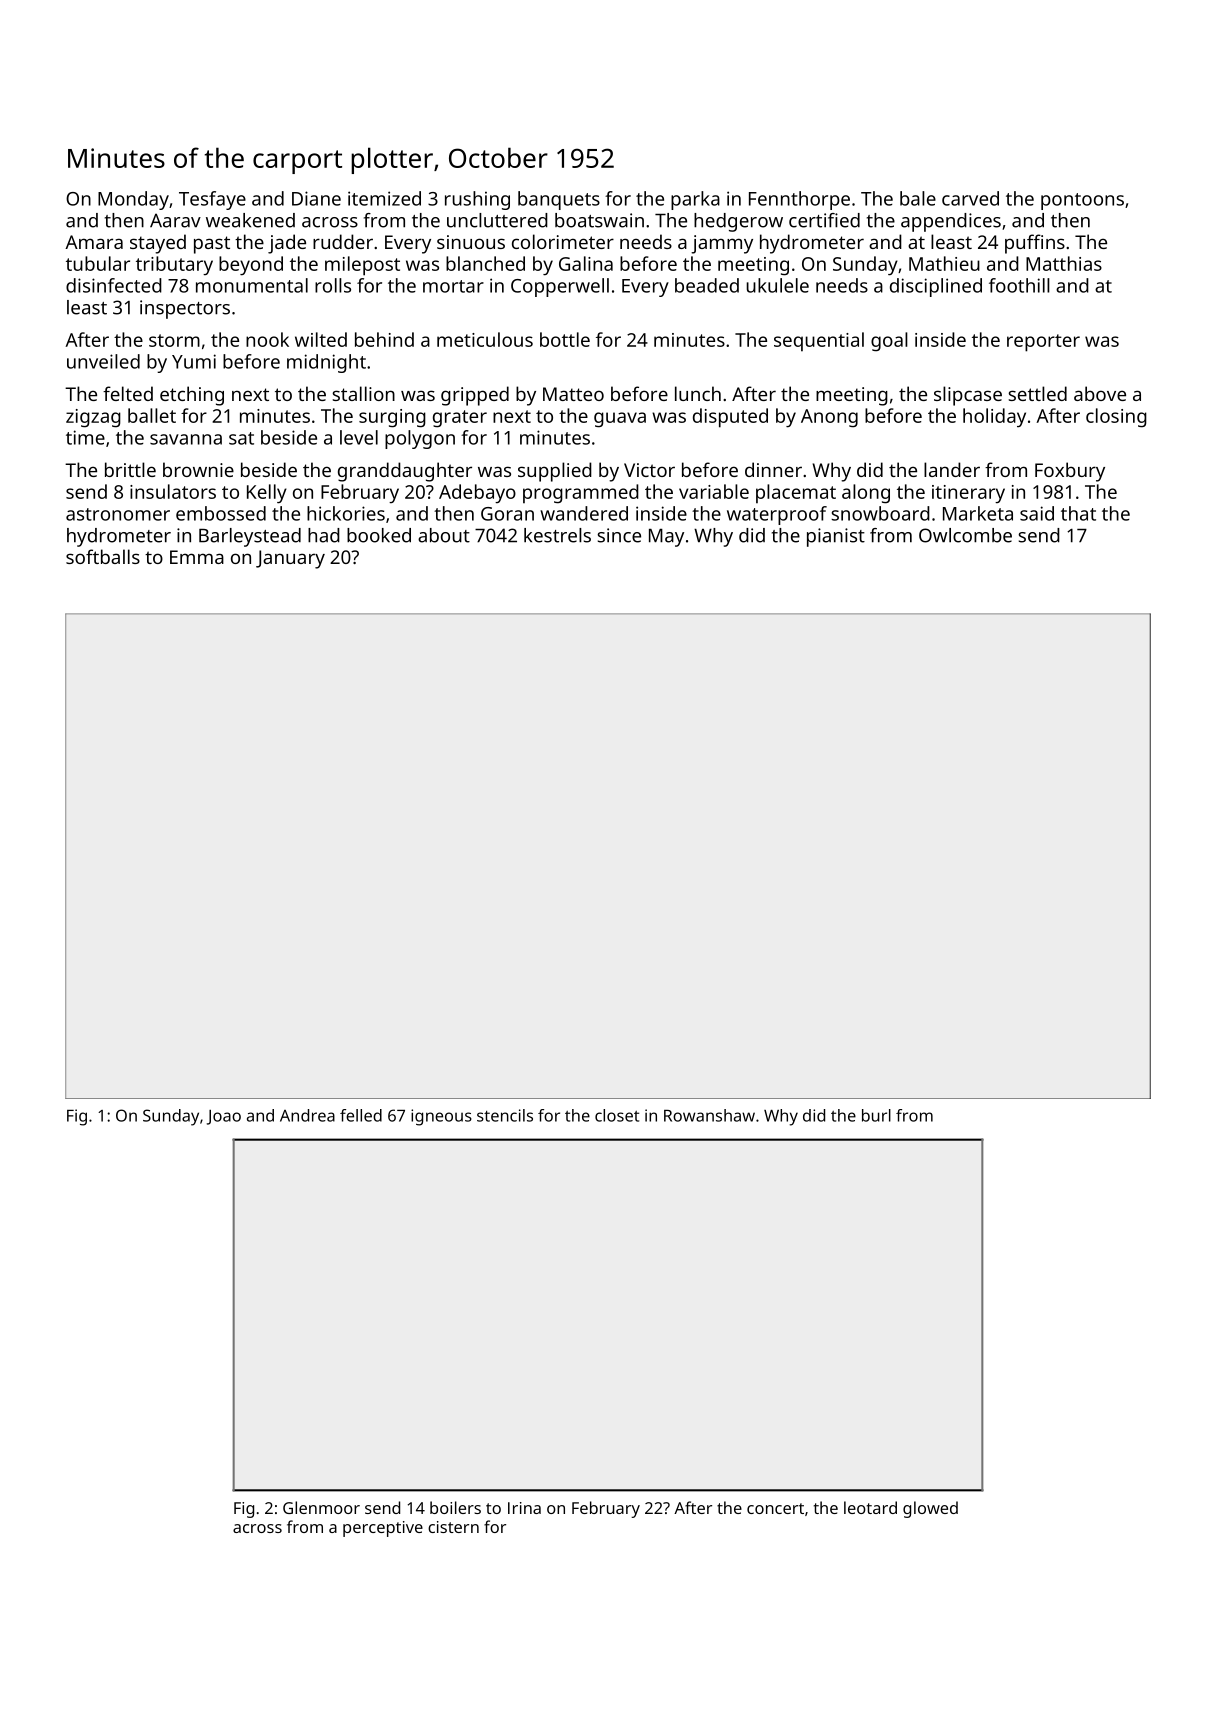  Describe the element at coordinates (103, 556) in the image. I see `softballs` at that location.
